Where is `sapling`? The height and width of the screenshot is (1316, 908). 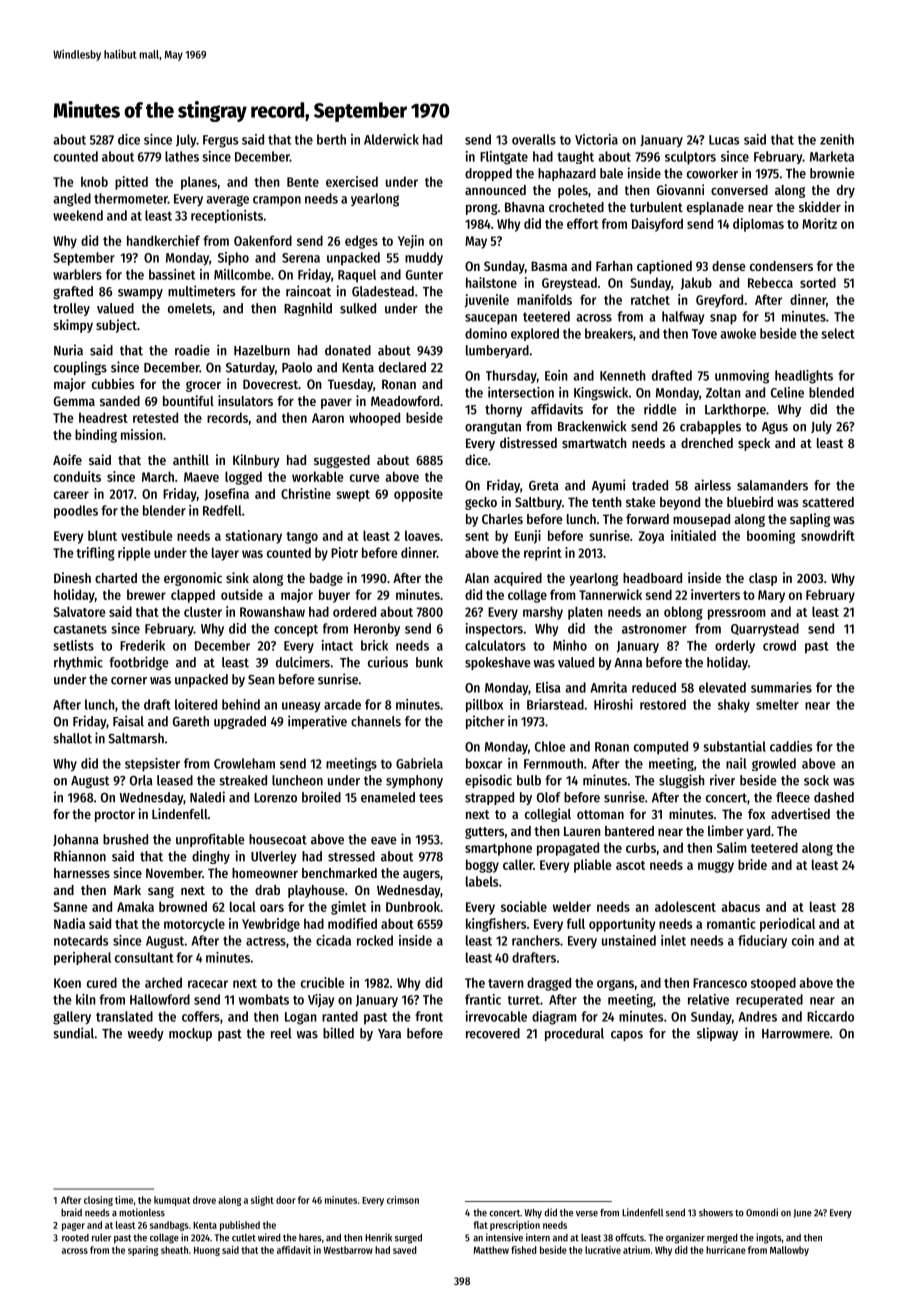 sapling is located at coordinates (810, 520).
